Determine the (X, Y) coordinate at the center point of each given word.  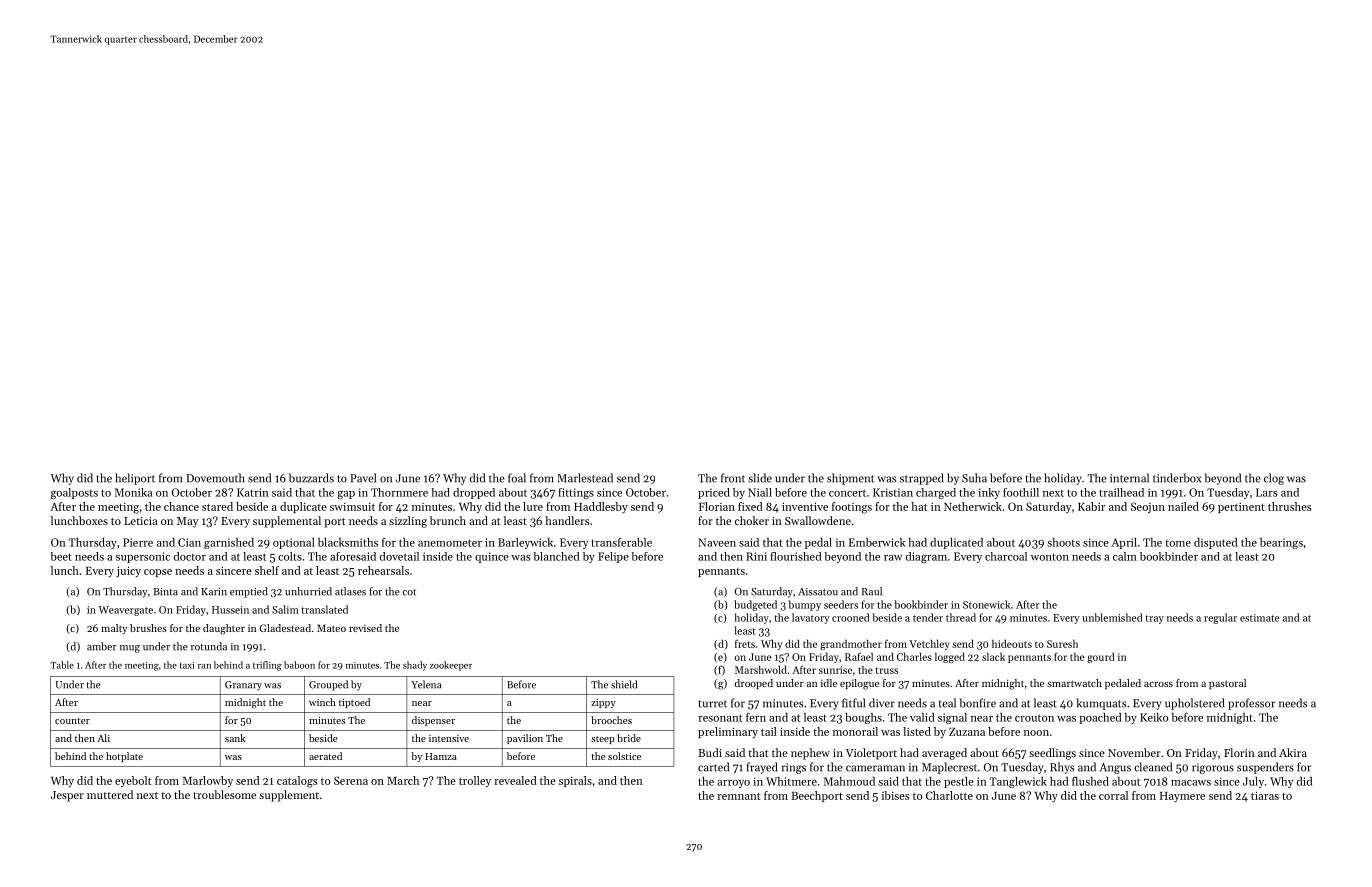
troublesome (224, 794)
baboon (299, 665)
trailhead (1121, 492)
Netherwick (973, 506)
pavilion (525, 739)
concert (847, 493)
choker (752, 520)
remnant (739, 796)
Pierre (138, 542)
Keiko (1154, 717)
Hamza (441, 756)
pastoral (1227, 684)
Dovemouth (215, 478)
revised (365, 628)
